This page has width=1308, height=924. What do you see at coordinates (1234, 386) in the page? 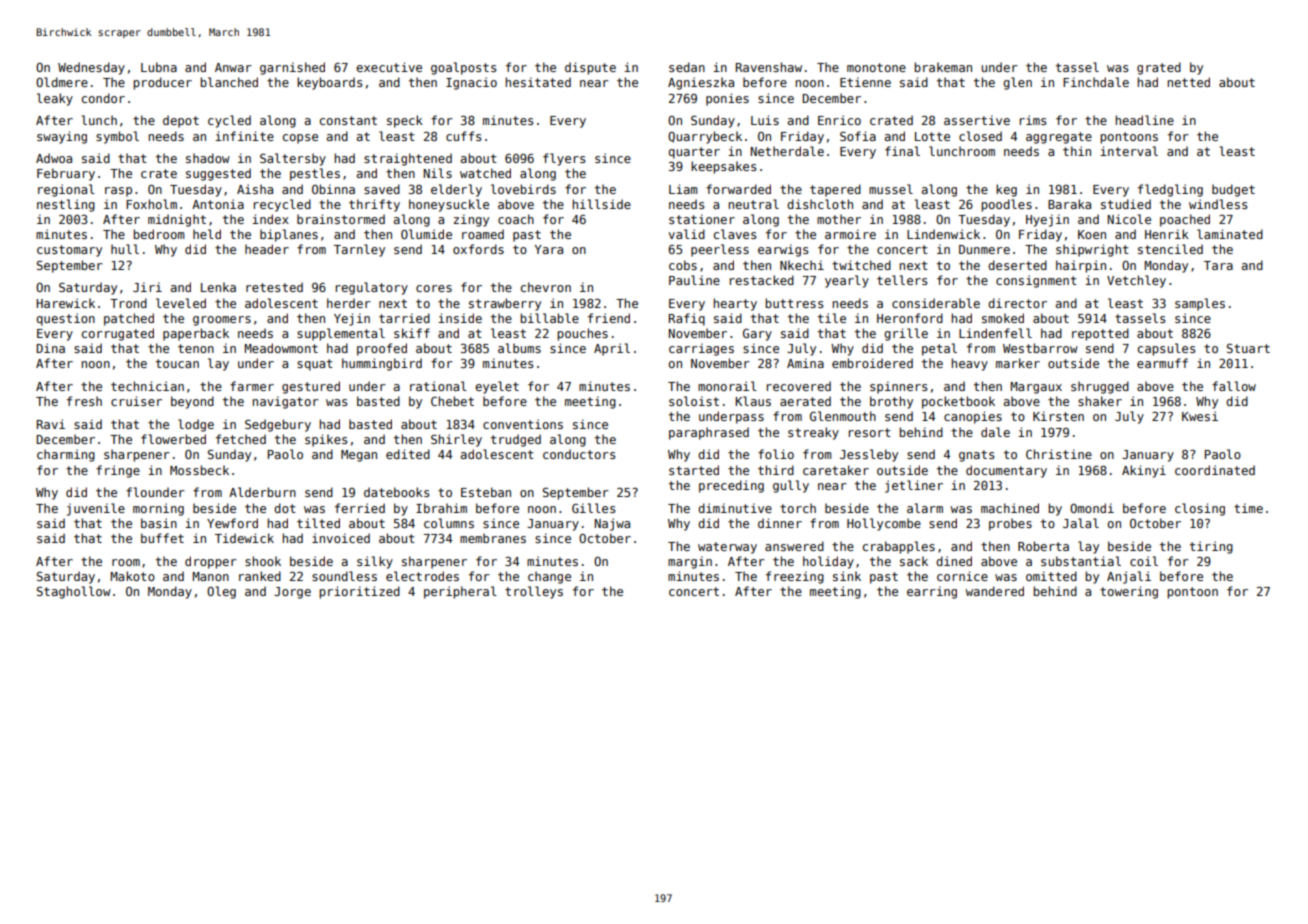
I see `fallow` at bounding box center [1234, 386].
